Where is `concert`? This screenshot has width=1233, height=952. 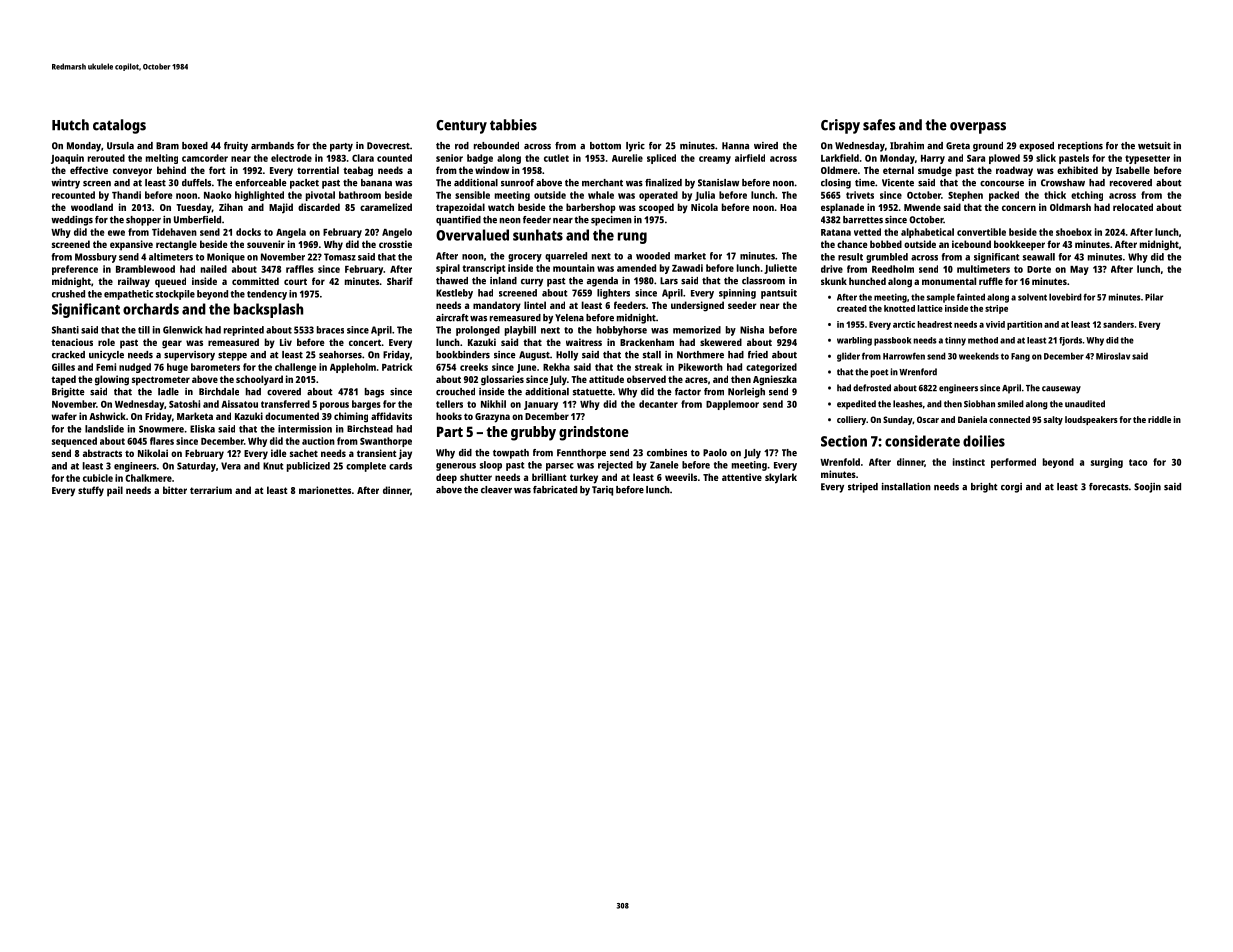
concert is located at coordinates (365, 342).
